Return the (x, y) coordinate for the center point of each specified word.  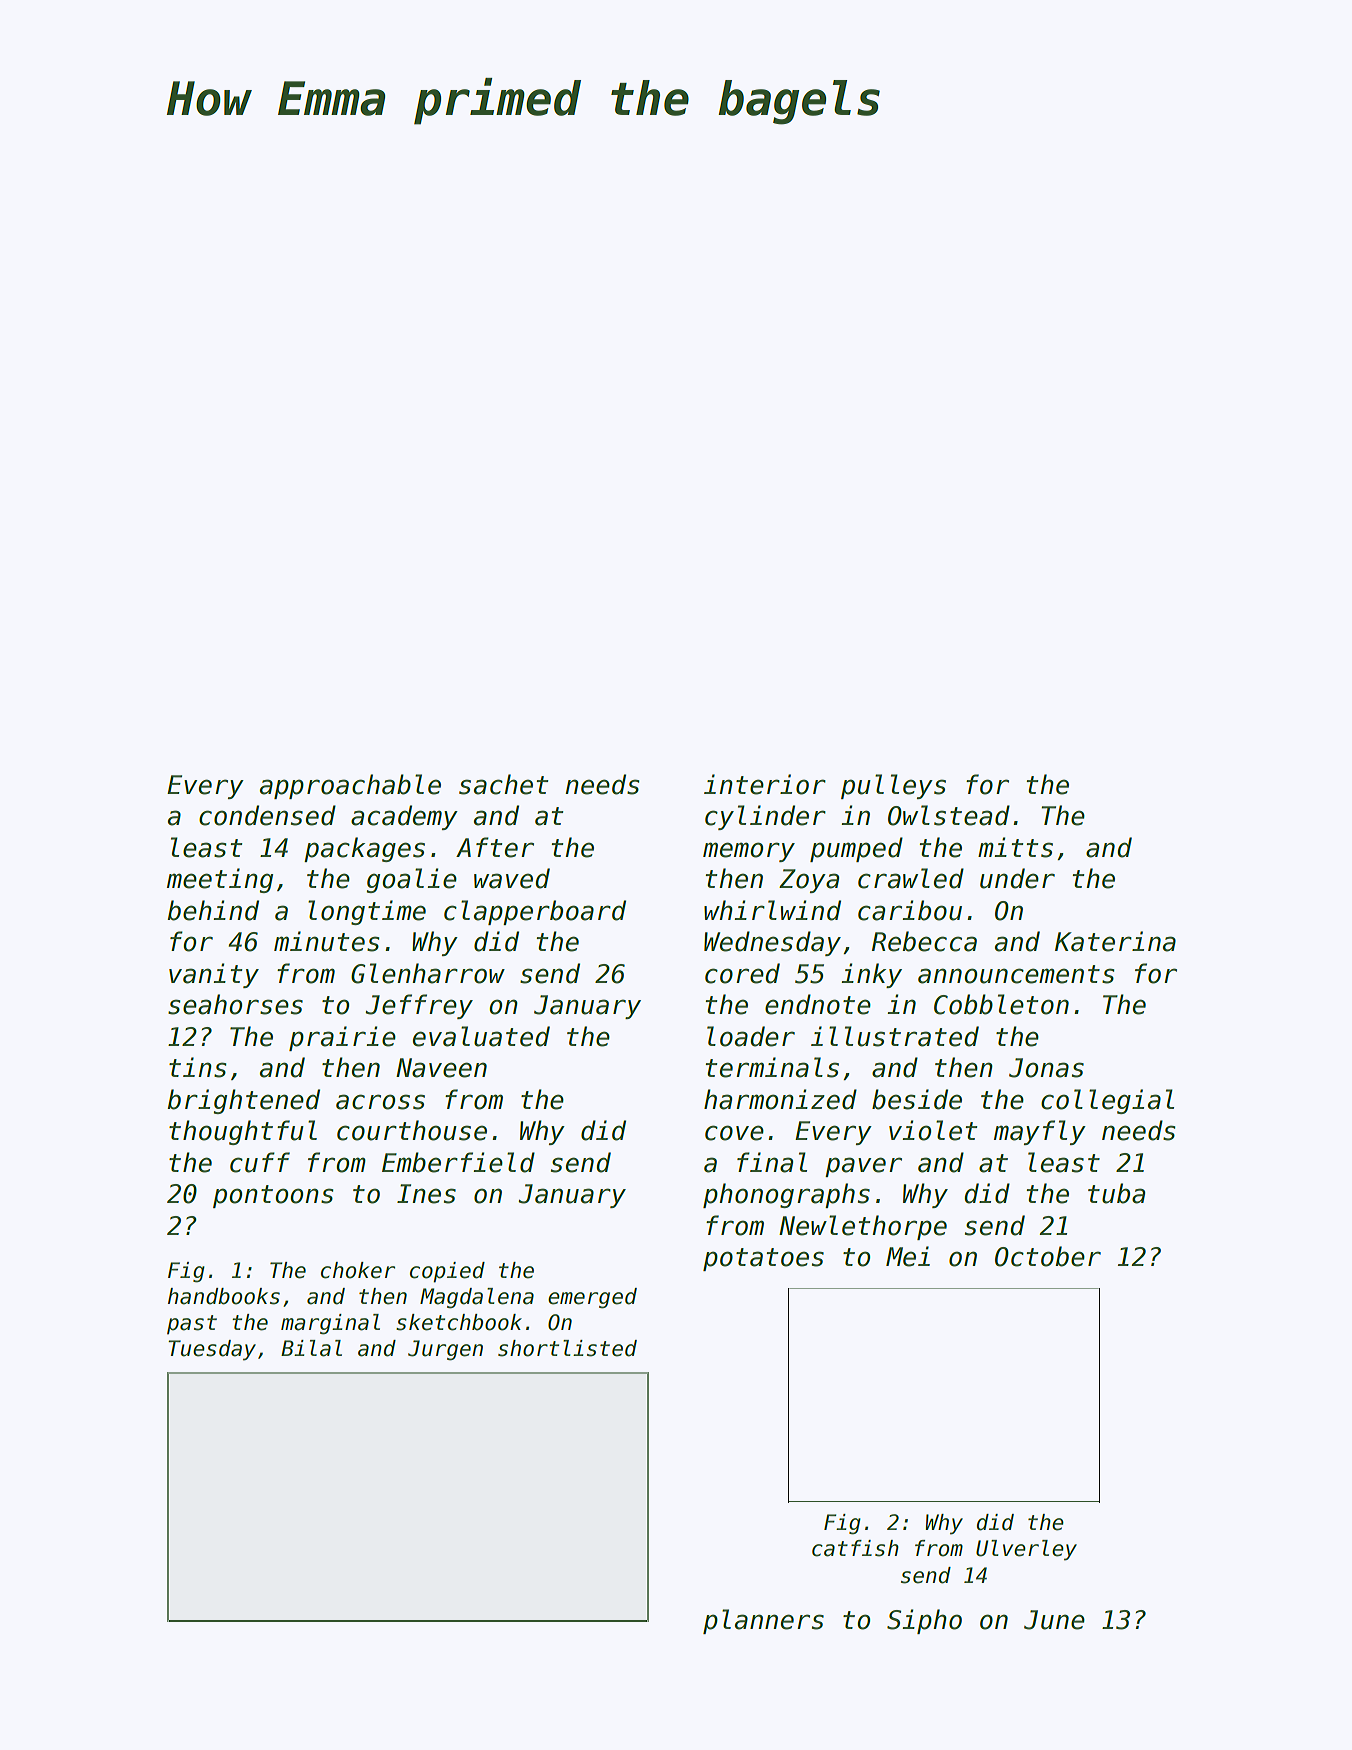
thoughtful (243, 1132)
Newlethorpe (863, 1227)
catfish (855, 1548)
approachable (350, 786)
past (192, 1325)
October (1048, 1256)
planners (763, 1621)
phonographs (786, 1195)
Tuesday (212, 1350)
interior (765, 784)
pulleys (893, 786)
